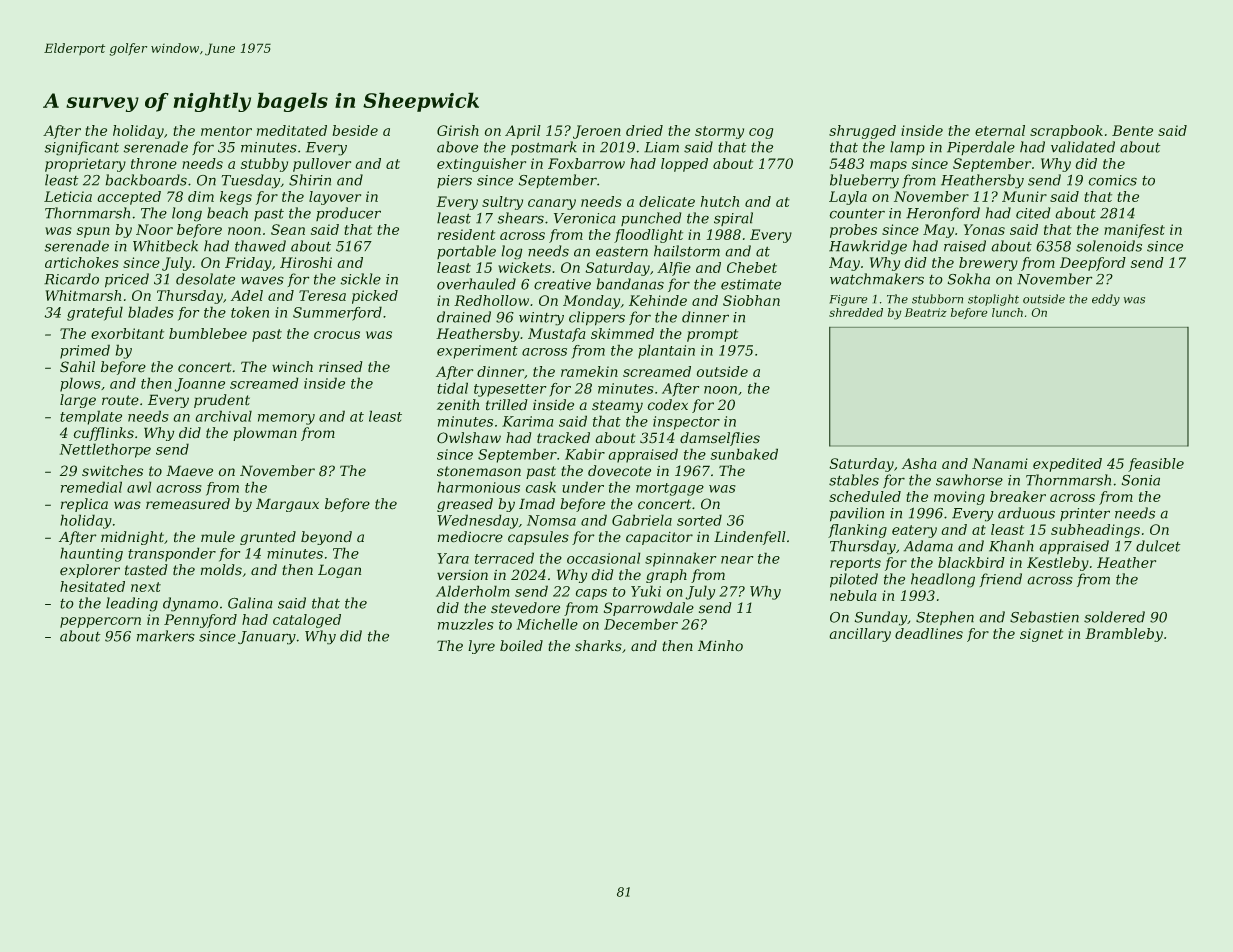 Image resolution: width=1233 pixels, height=952 pixels. What do you see at coordinates (92, 586) in the image?
I see `hesitated` at bounding box center [92, 586].
